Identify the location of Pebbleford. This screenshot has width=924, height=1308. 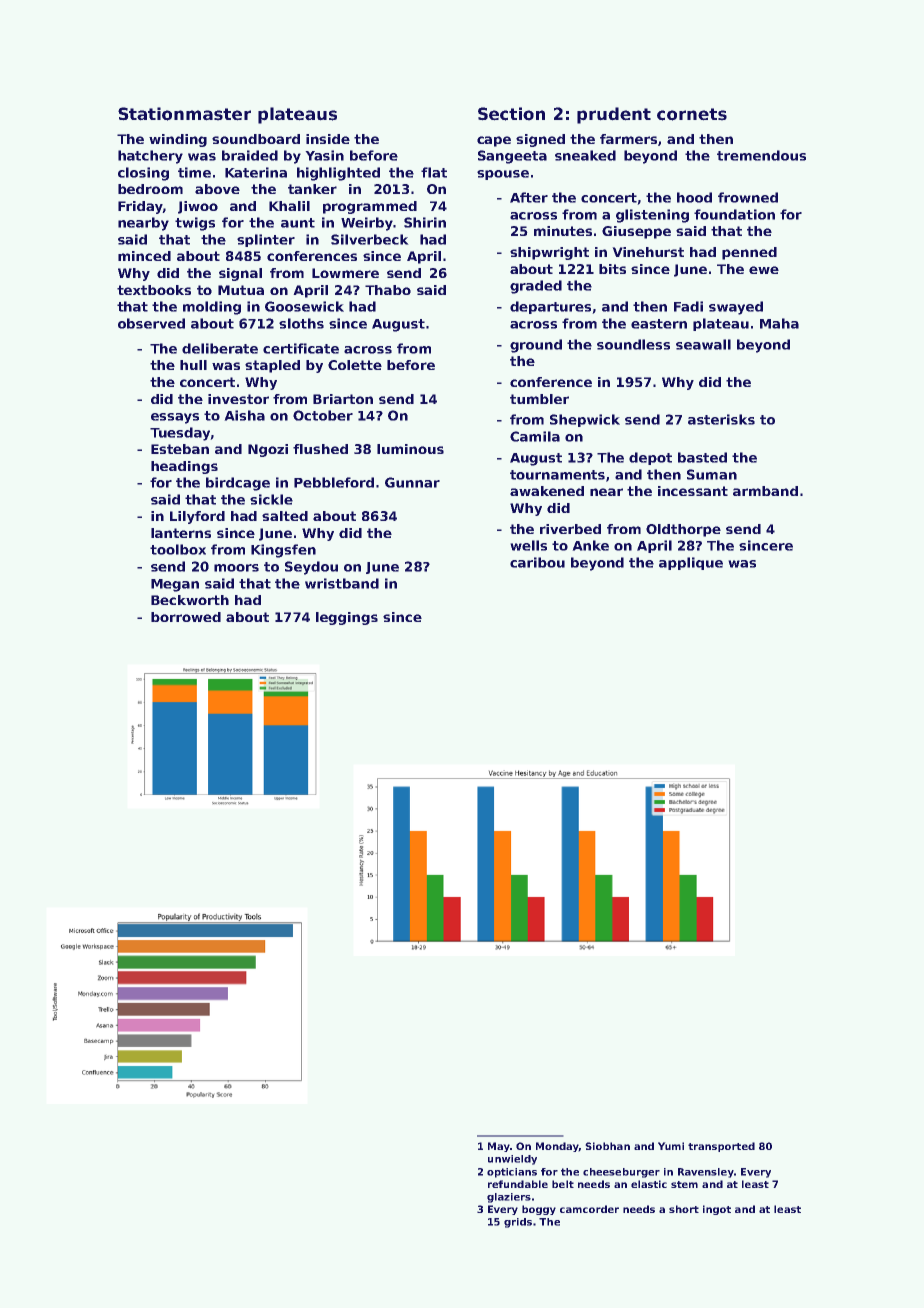
(334, 482).
